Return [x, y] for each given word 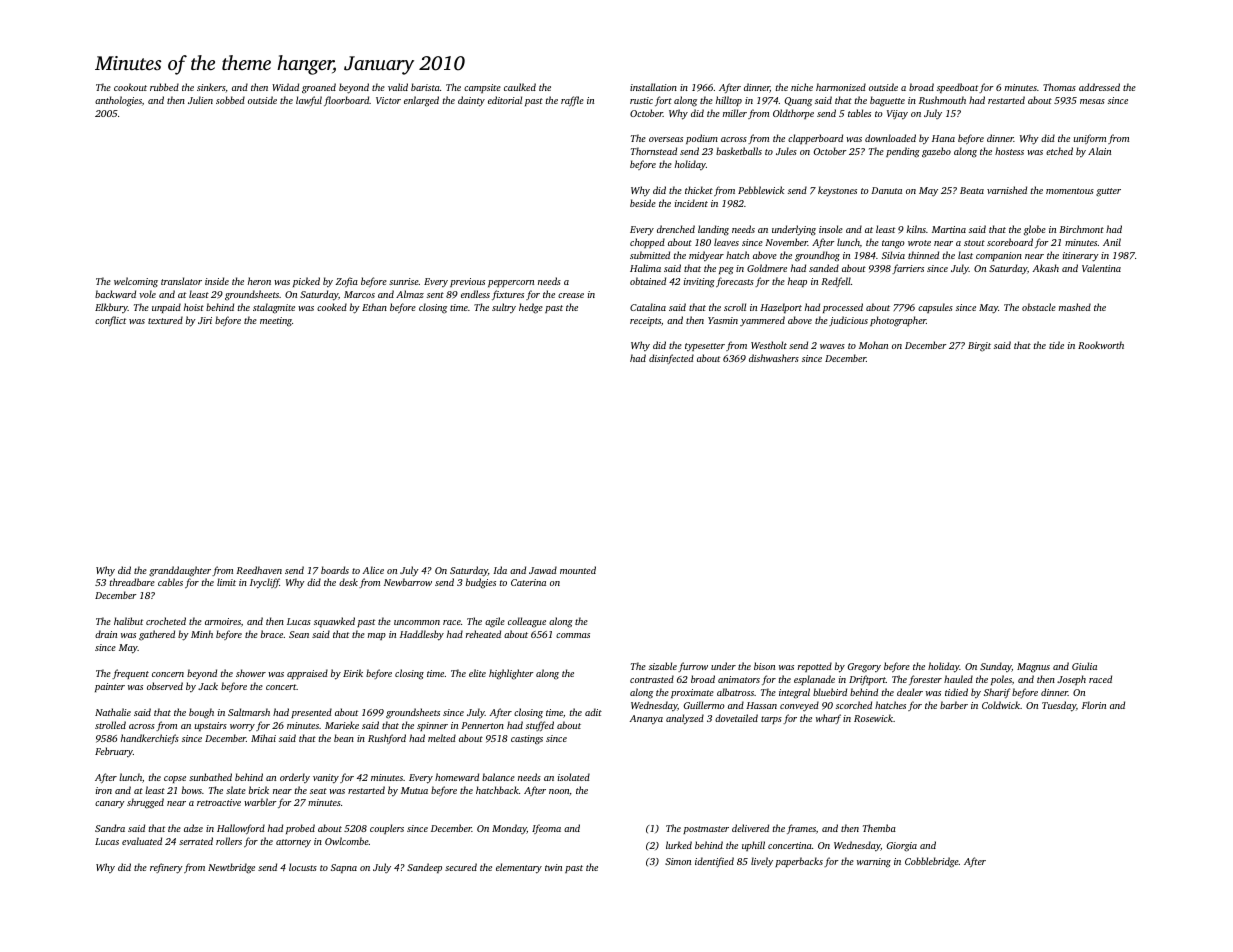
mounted [578, 570]
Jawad [543, 570]
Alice [373, 570]
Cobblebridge [932, 862]
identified [714, 862]
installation [653, 87]
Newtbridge [231, 868]
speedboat [957, 88]
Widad [285, 87]
